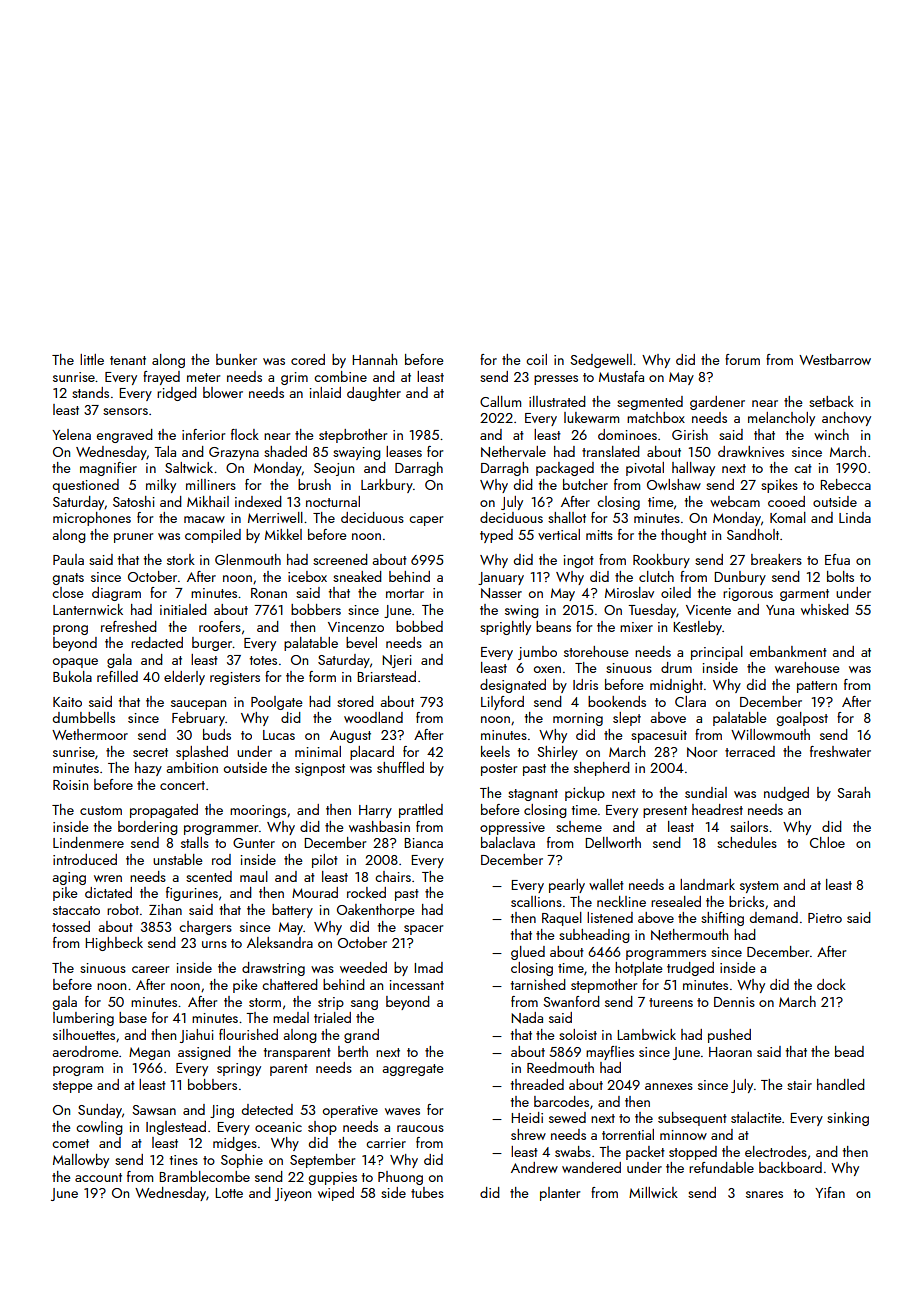 The height and width of the screenshot is (1314, 924). Describe the element at coordinates (400, 767) in the screenshot. I see `shuffled` at that location.
